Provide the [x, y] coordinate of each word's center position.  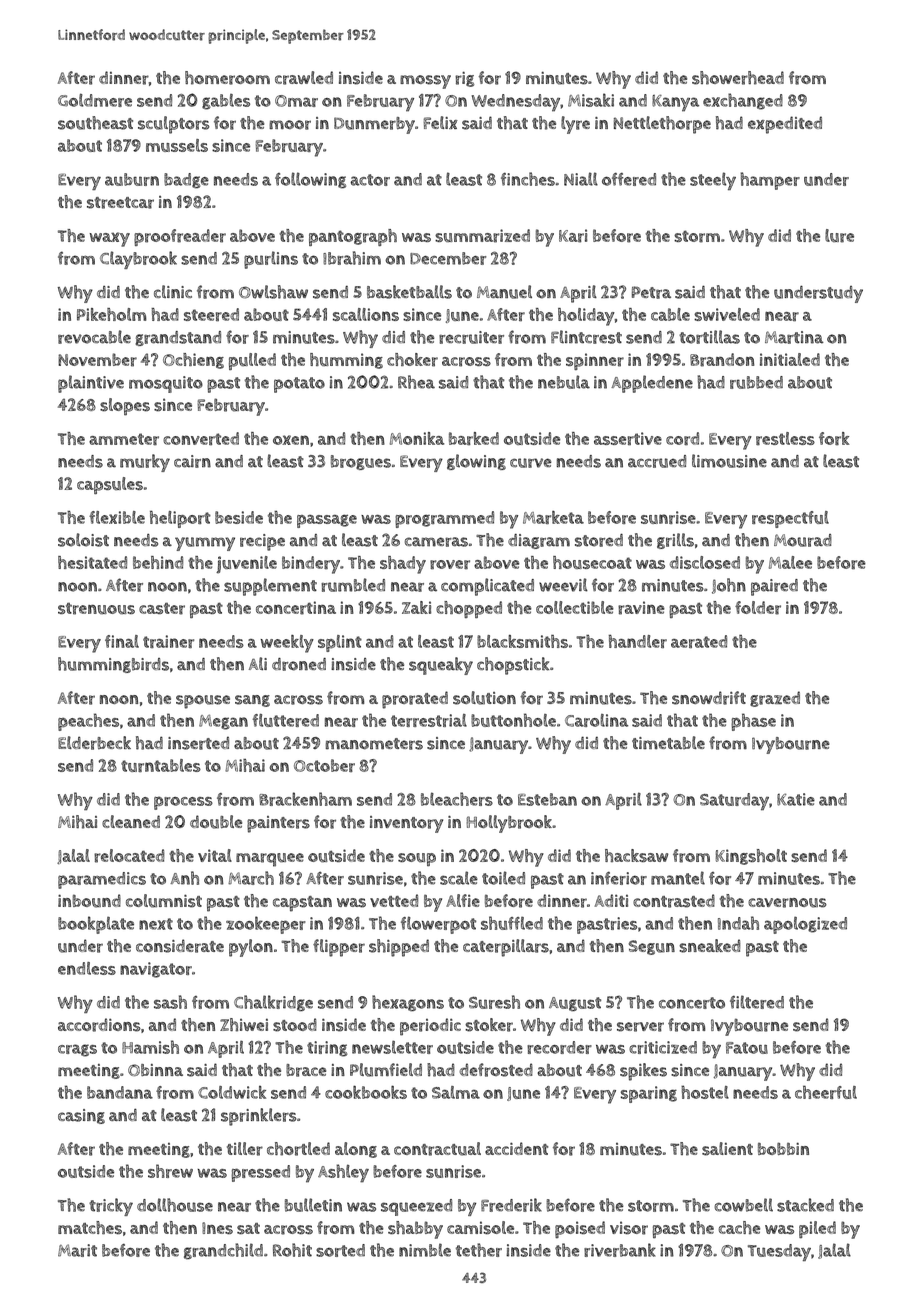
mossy [425, 82]
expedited [785, 125]
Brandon [722, 360]
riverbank [620, 1250]
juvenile [246, 565]
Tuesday [779, 1252]
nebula [564, 382]
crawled [304, 78]
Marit [77, 1250]
